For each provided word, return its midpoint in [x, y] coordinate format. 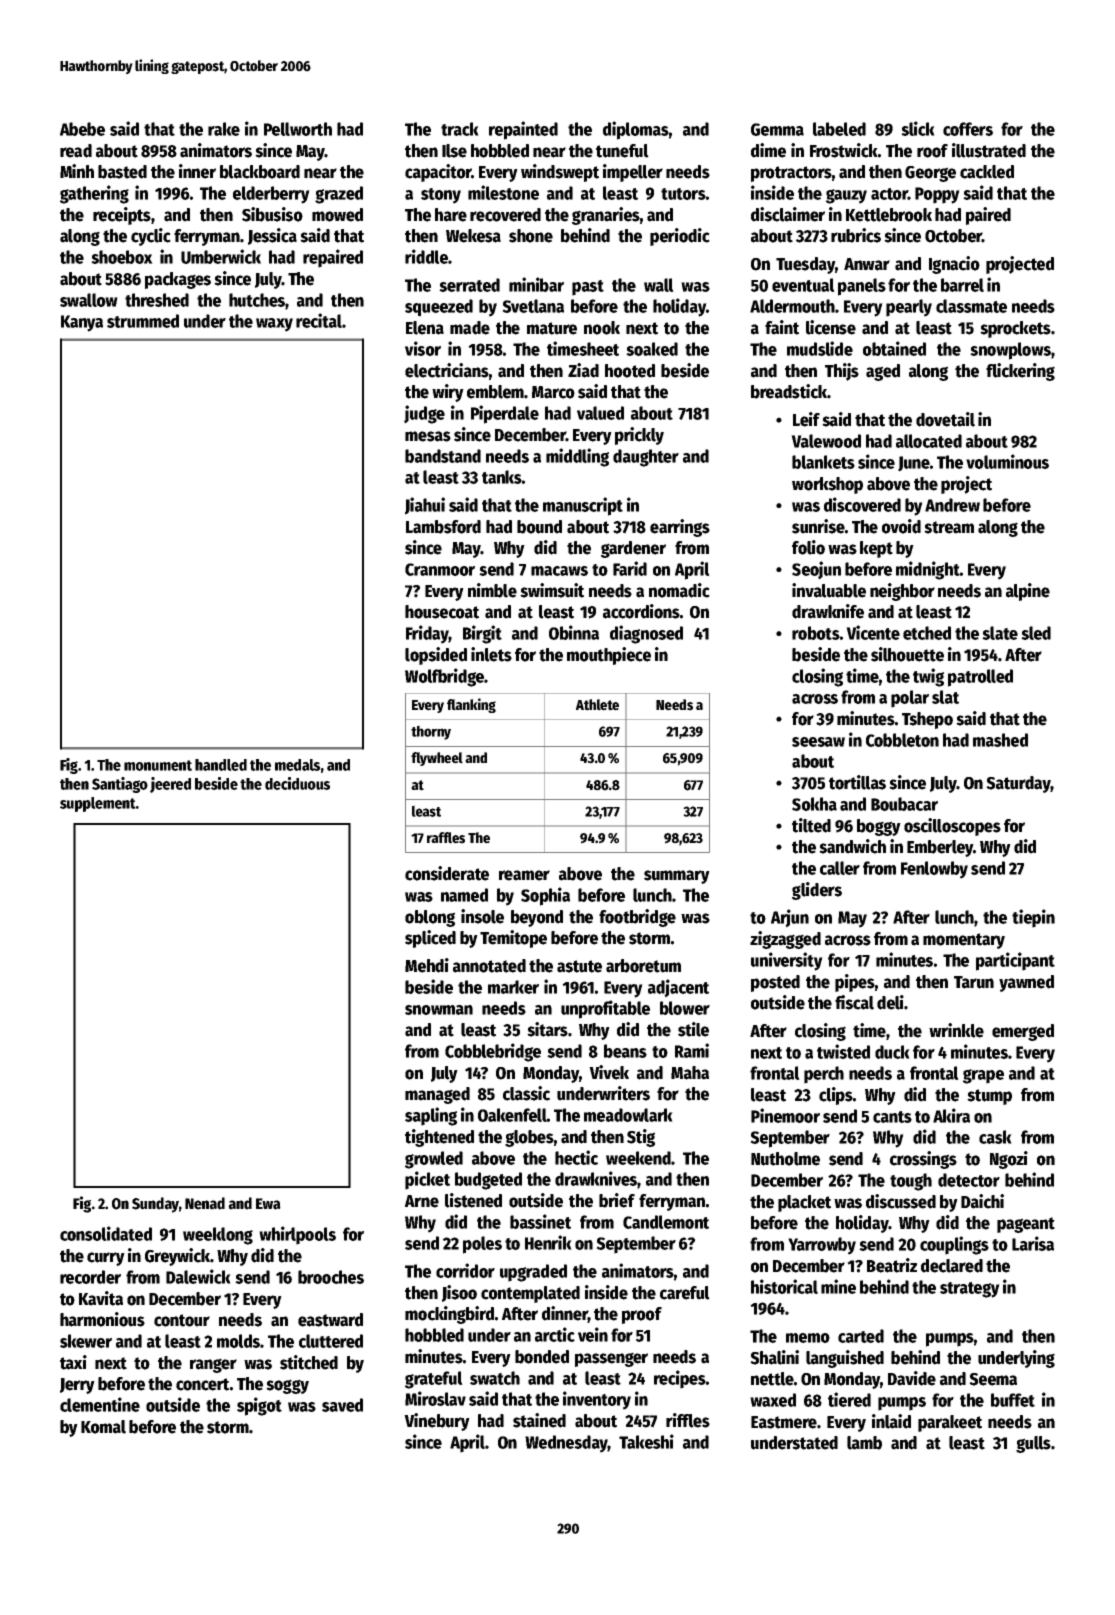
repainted [523, 130]
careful [685, 1293]
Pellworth [298, 129]
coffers [968, 129]
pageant [1026, 1225]
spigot [259, 1406]
